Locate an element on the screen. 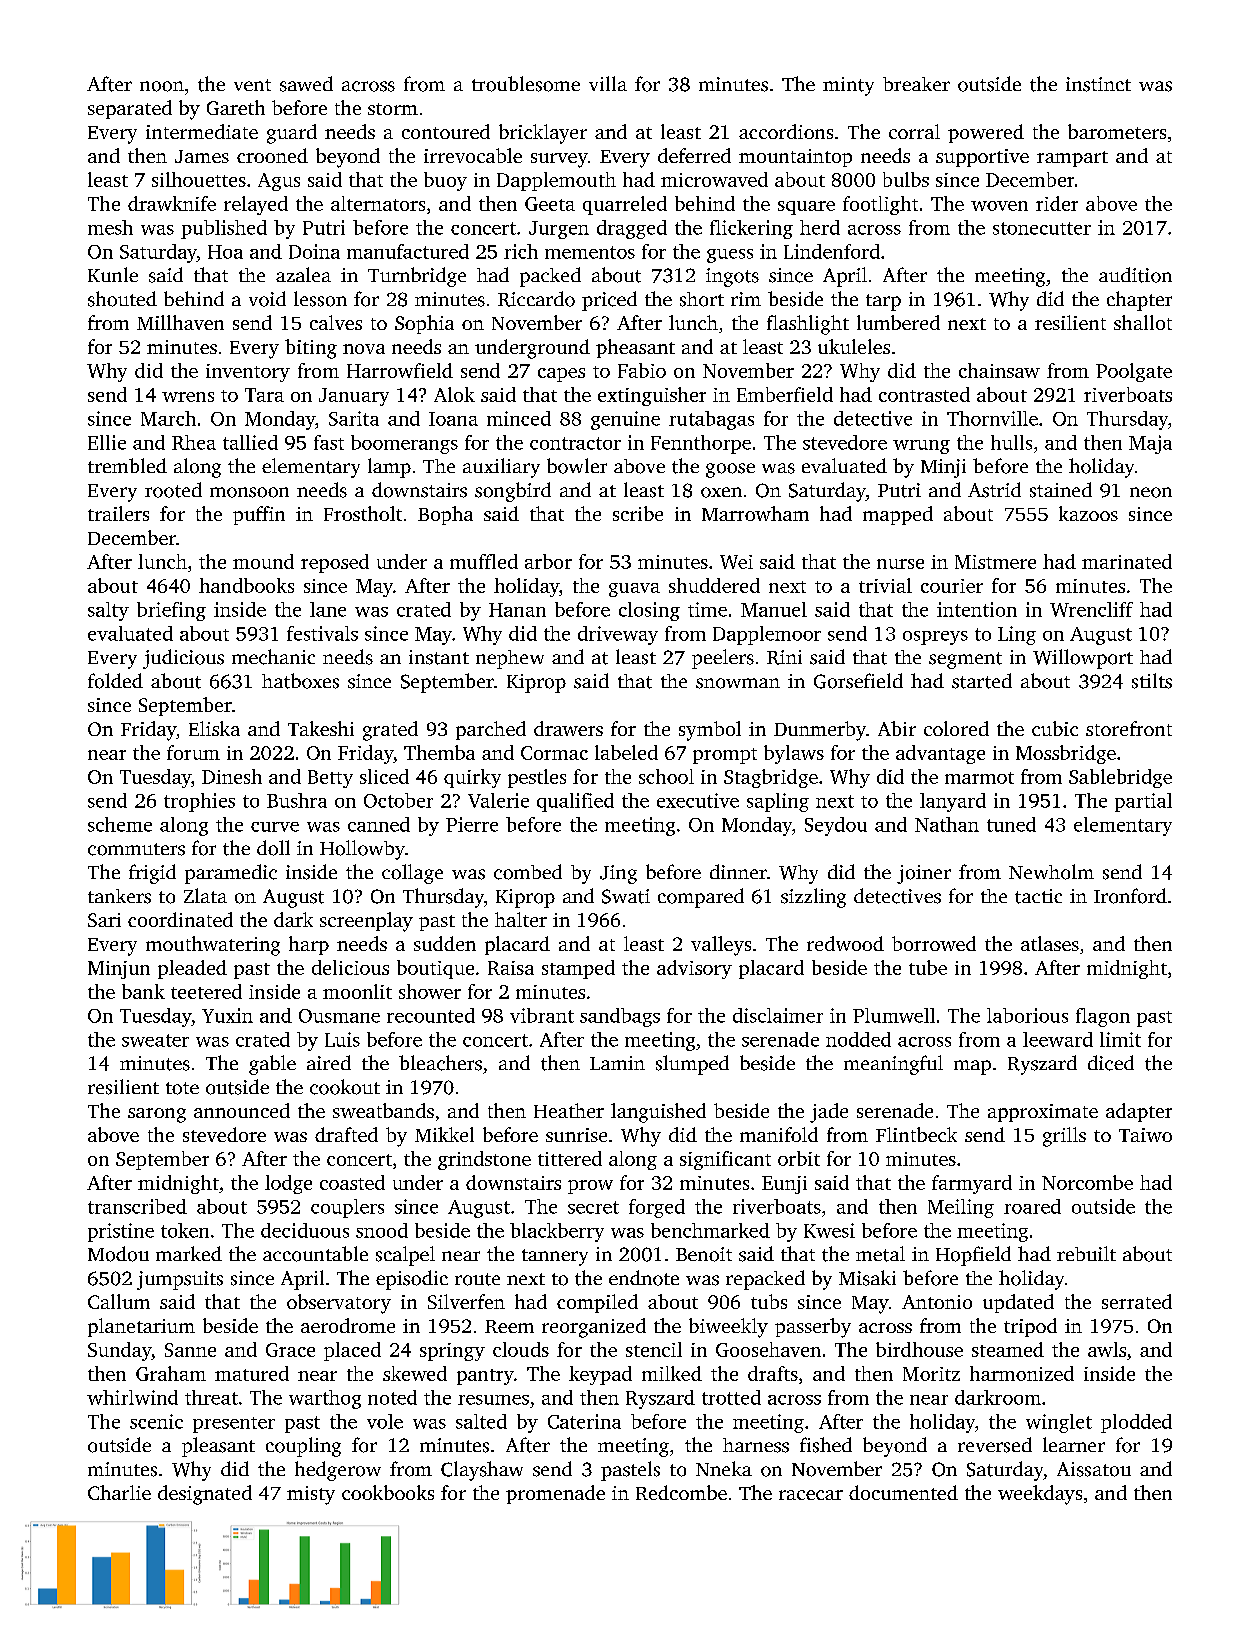 Image resolution: width=1260 pixels, height=1630 pixels. Manuel is located at coordinates (774, 609).
